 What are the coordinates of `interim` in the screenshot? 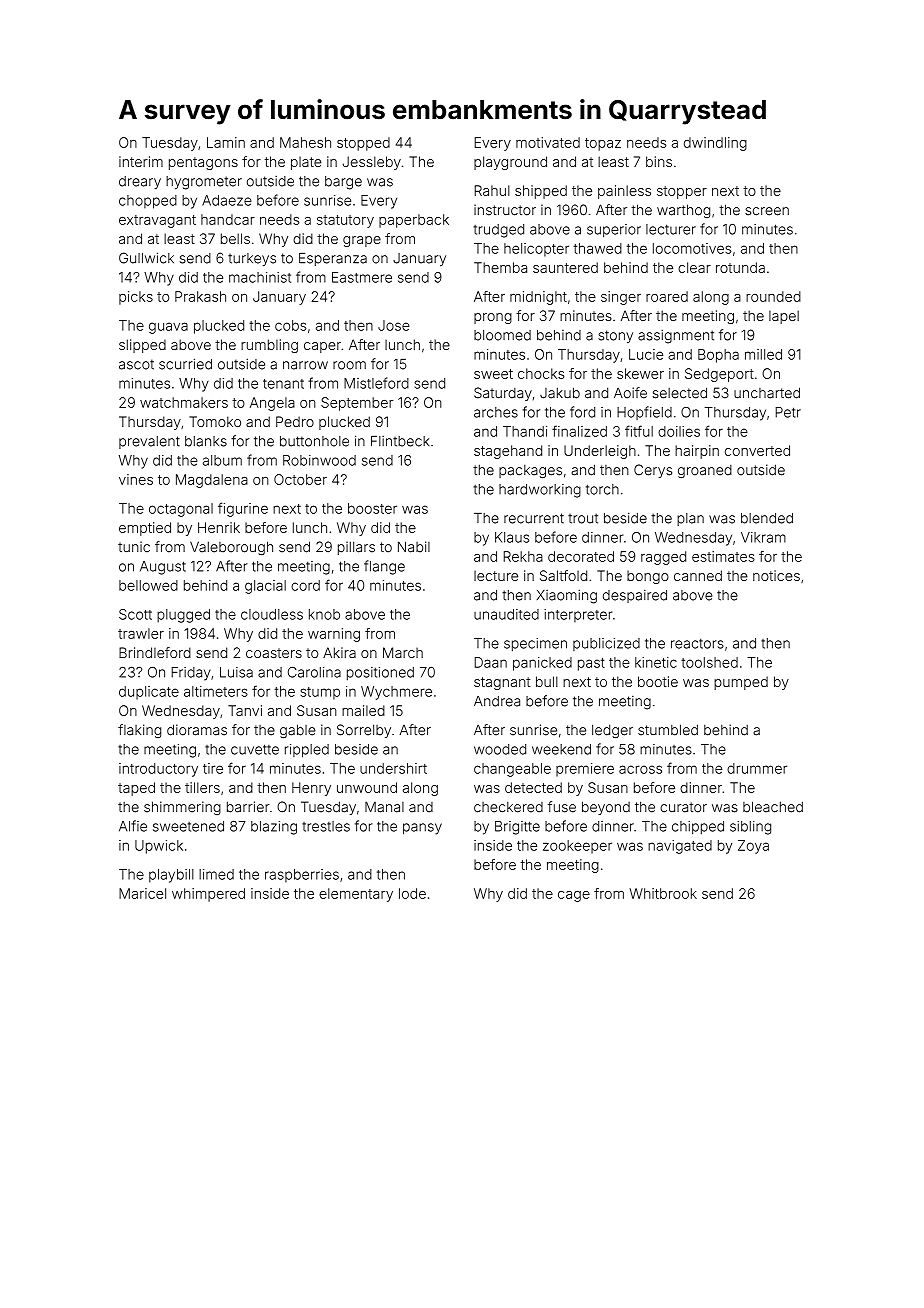 It's located at (141, 161).
